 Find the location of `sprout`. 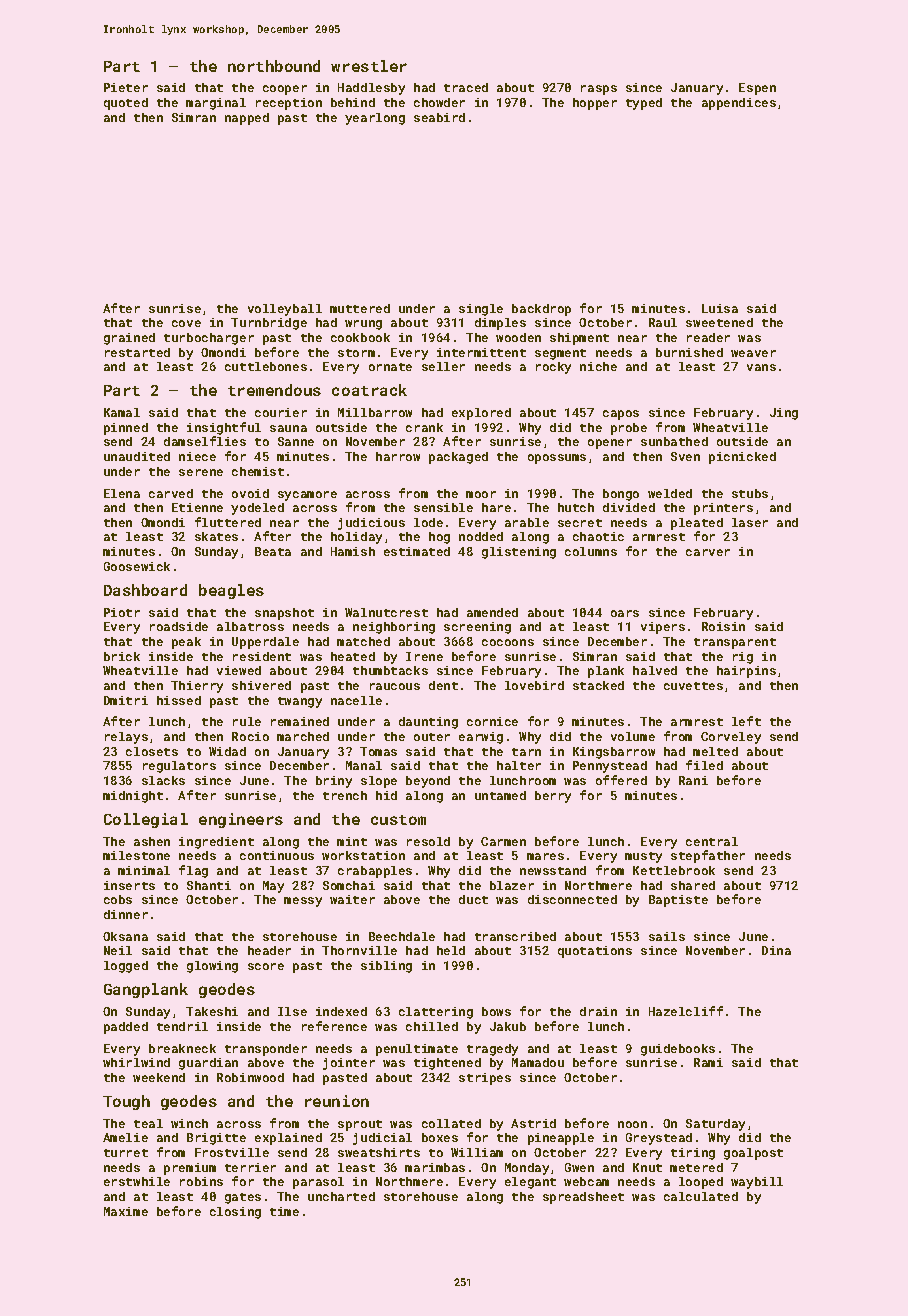

sprout is located at coordinates (360, 1125).
